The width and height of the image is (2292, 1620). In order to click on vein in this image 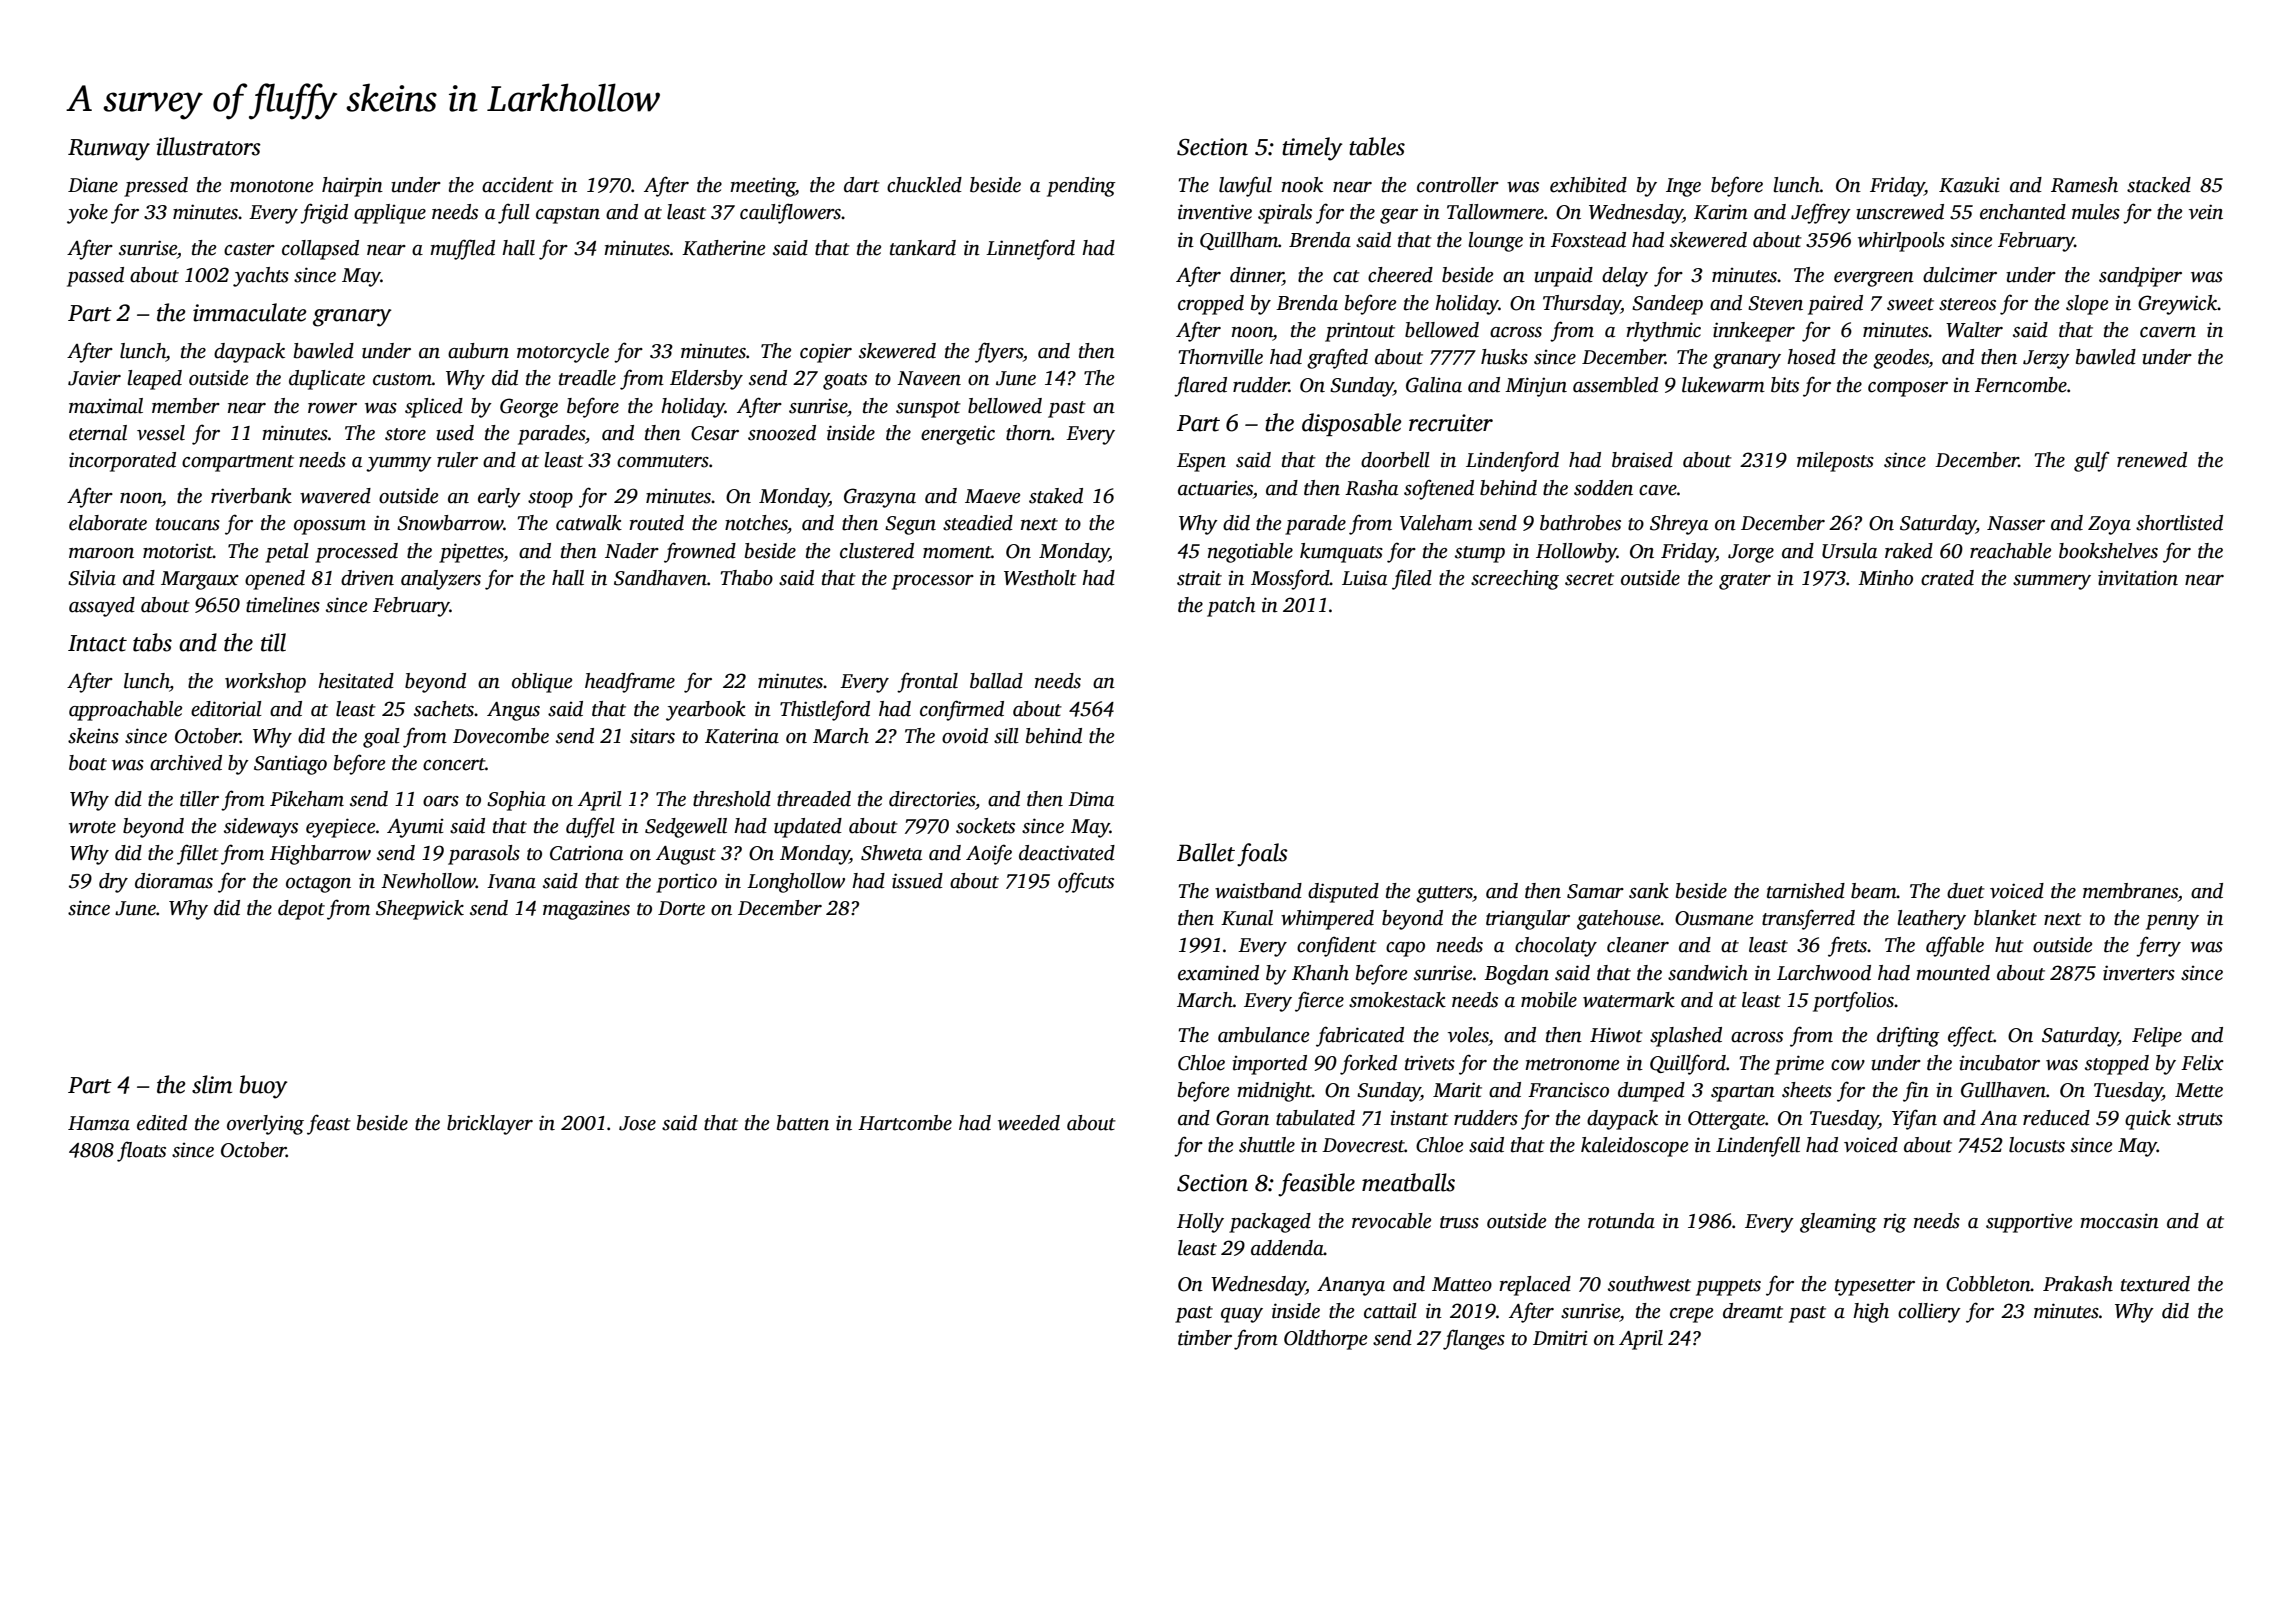, I will do `click(2206, 212)`.
